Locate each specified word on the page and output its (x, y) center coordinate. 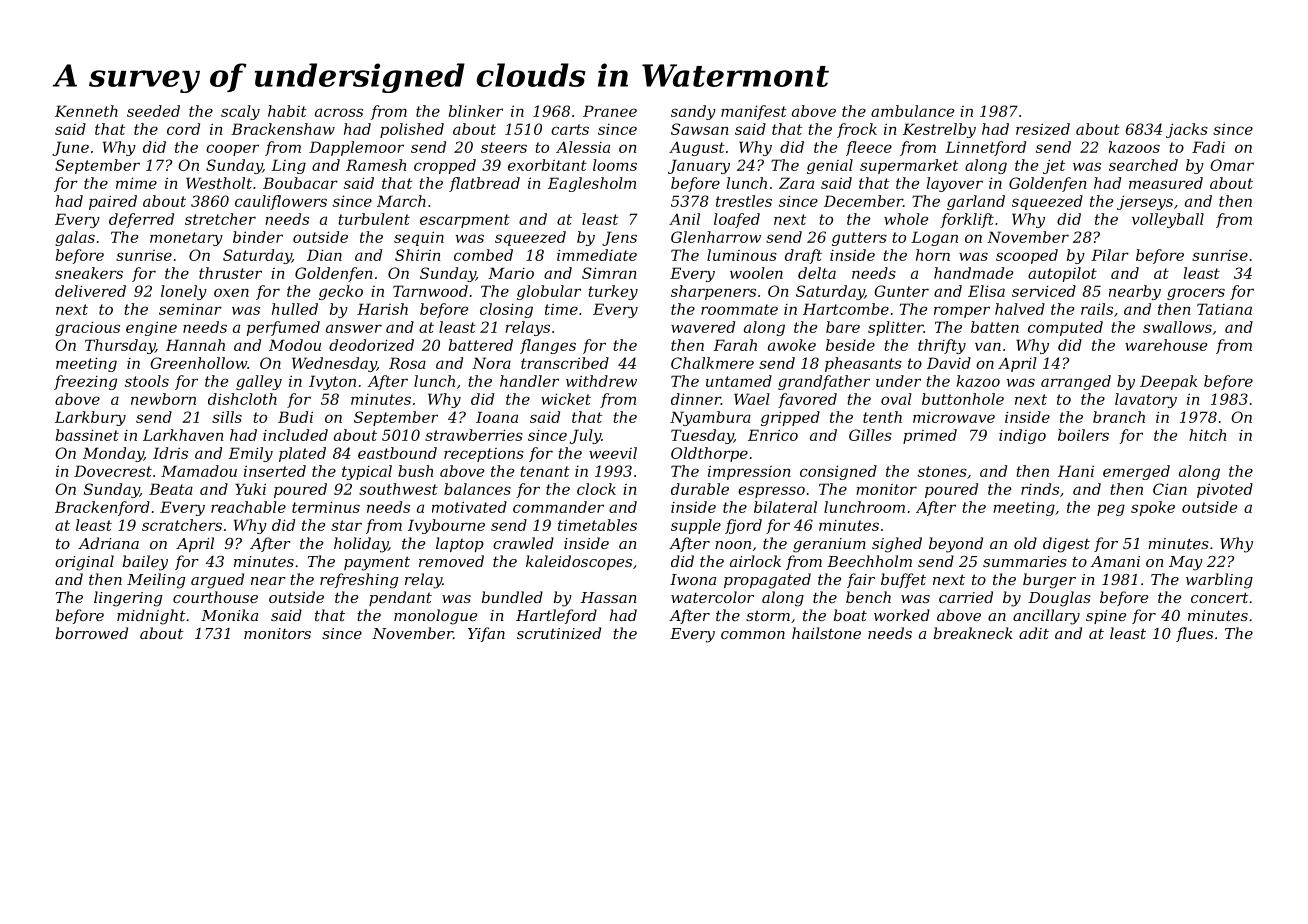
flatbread (484, 184)
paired (113, 202)
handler (529, 381)
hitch (1207, 435)
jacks (1187, 130)
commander (558, 507)
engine (151, 328)
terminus (326, 507)
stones (942, 471)
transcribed (565, 363)
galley (259, 382)
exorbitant (547, 165)
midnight (151, 617)
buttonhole (963, 399)
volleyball (1168, 220)
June (70, 148)
